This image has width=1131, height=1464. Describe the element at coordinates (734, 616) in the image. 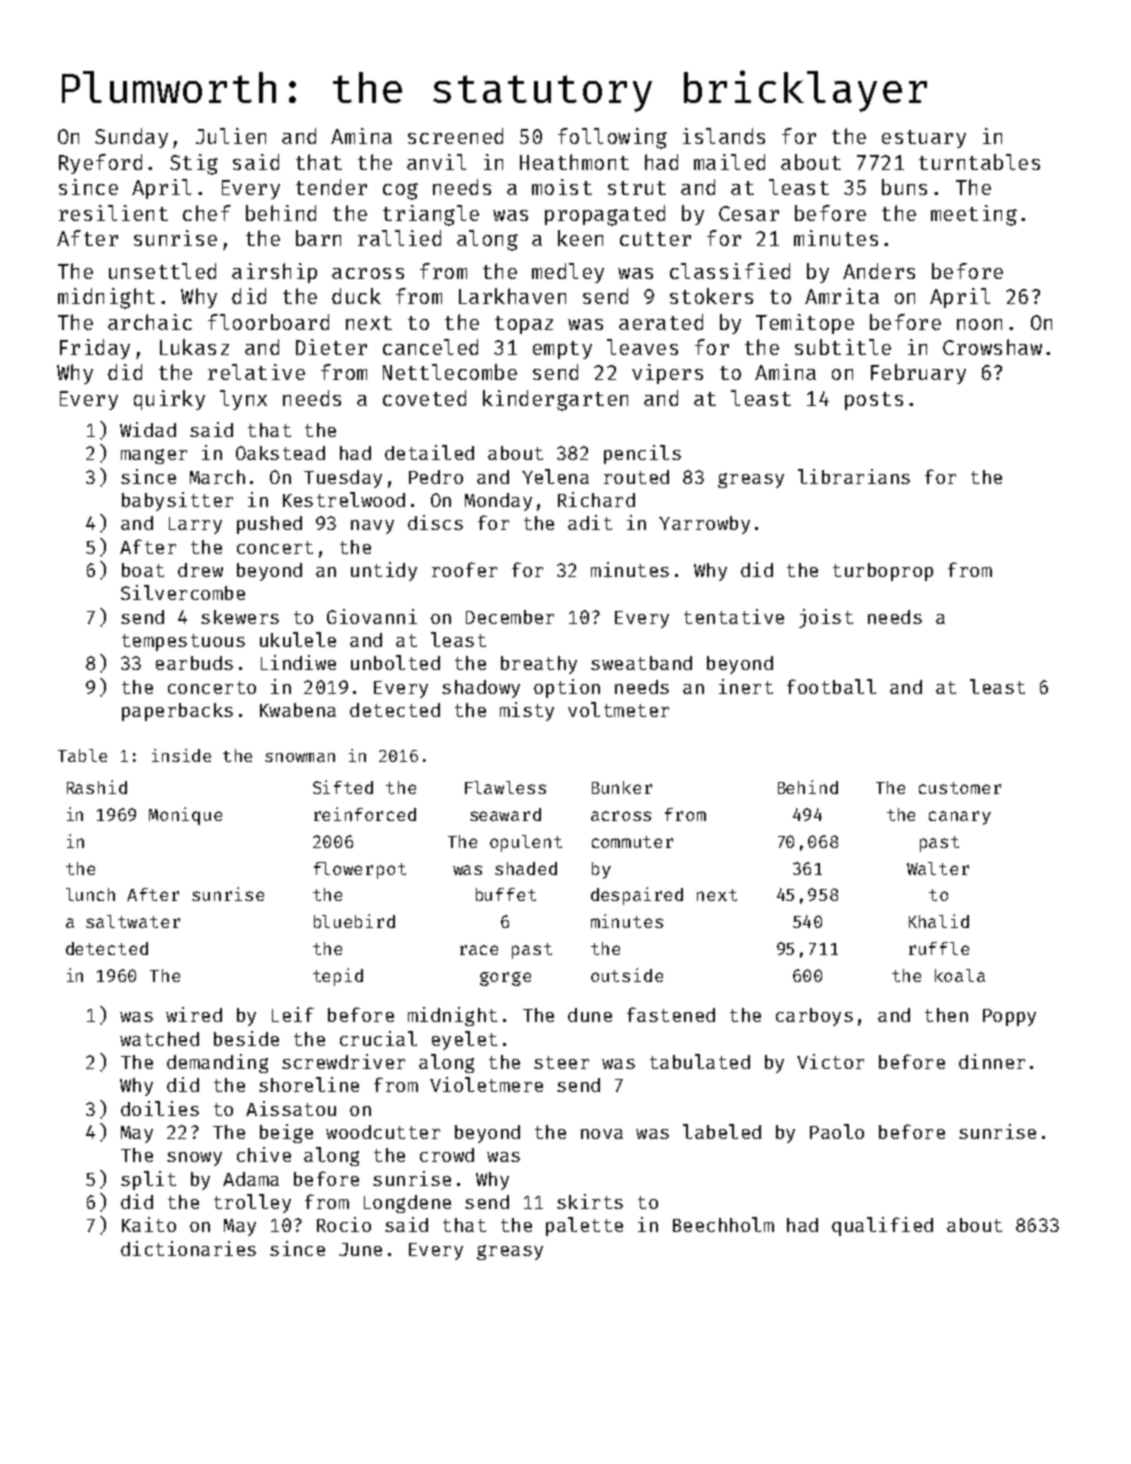

I see `tentative` at that location.
